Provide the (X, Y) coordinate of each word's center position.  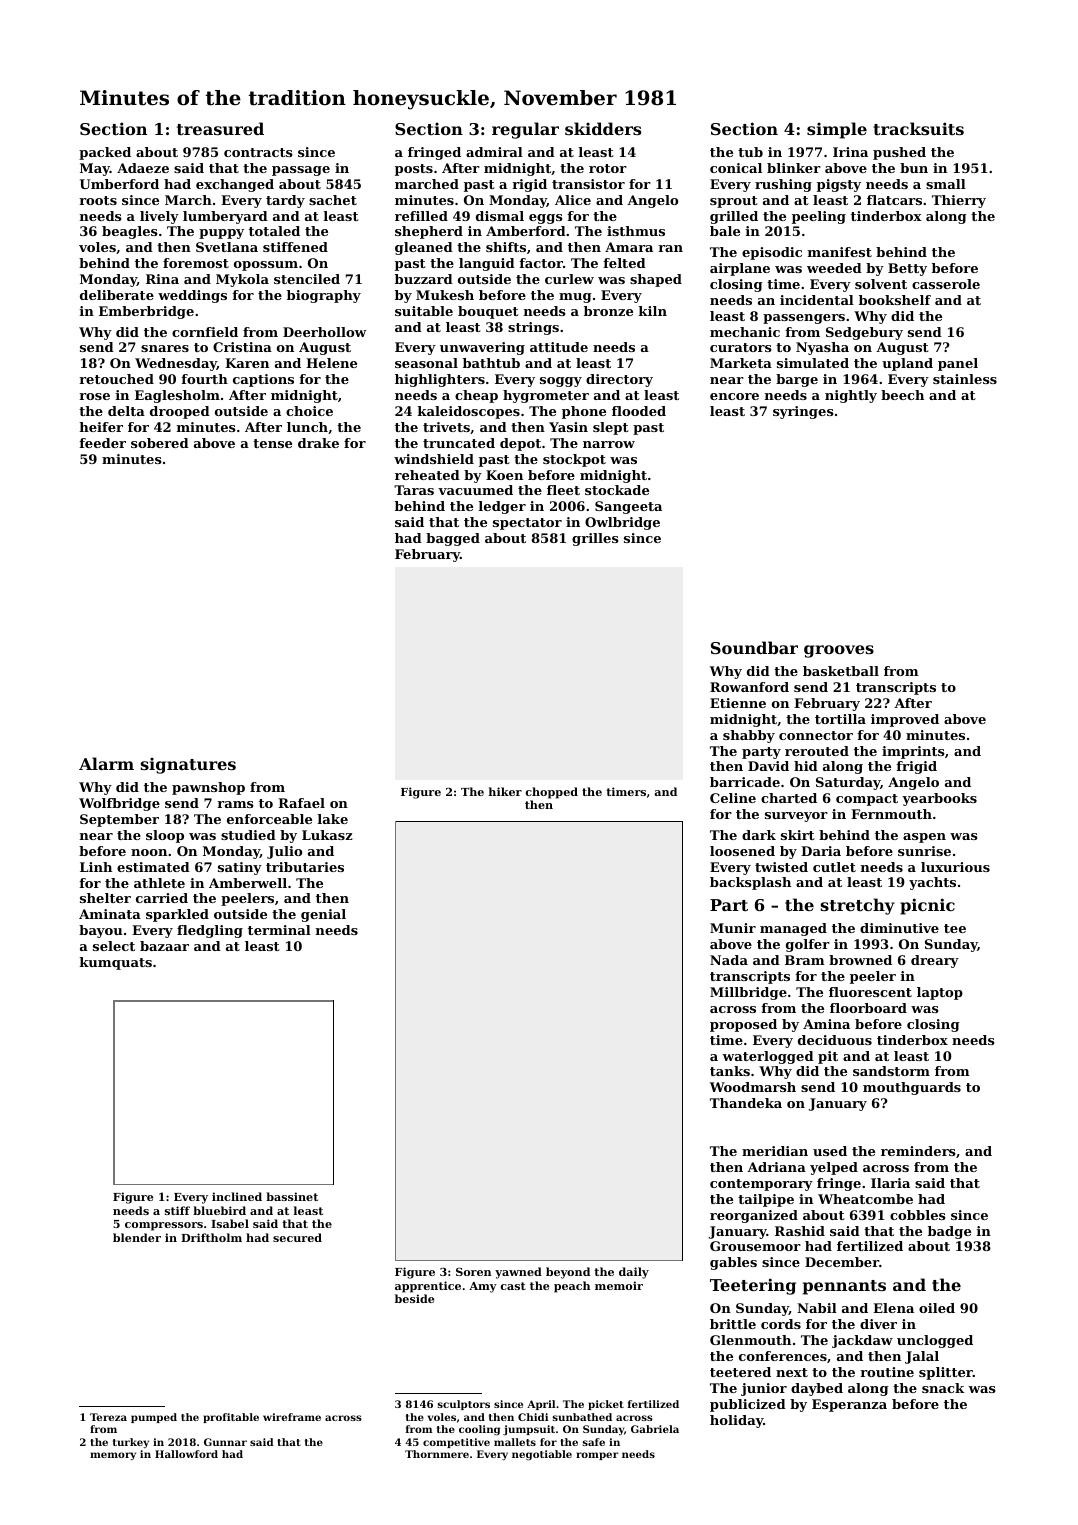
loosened (742, 851)
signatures (188, 766)
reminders (918, 1151)
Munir (733, 928)
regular (525, 130)
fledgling (210, 931)
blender (137, 1237)
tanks (730, 1071)
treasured (220, 128)
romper (597, 1456)
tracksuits (918, 128)
